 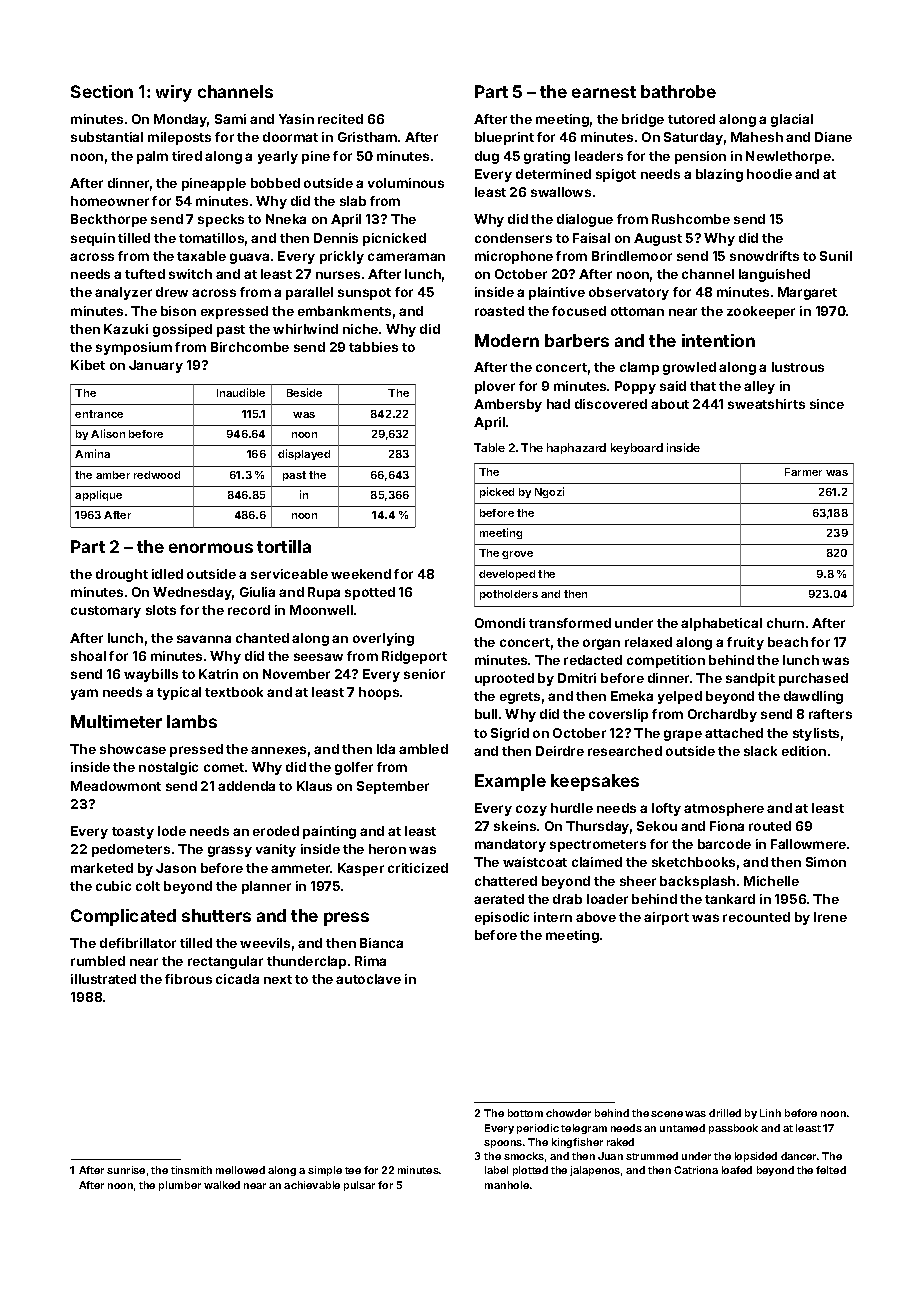 I want to click on Michelle, so click(x=771, y=881).
